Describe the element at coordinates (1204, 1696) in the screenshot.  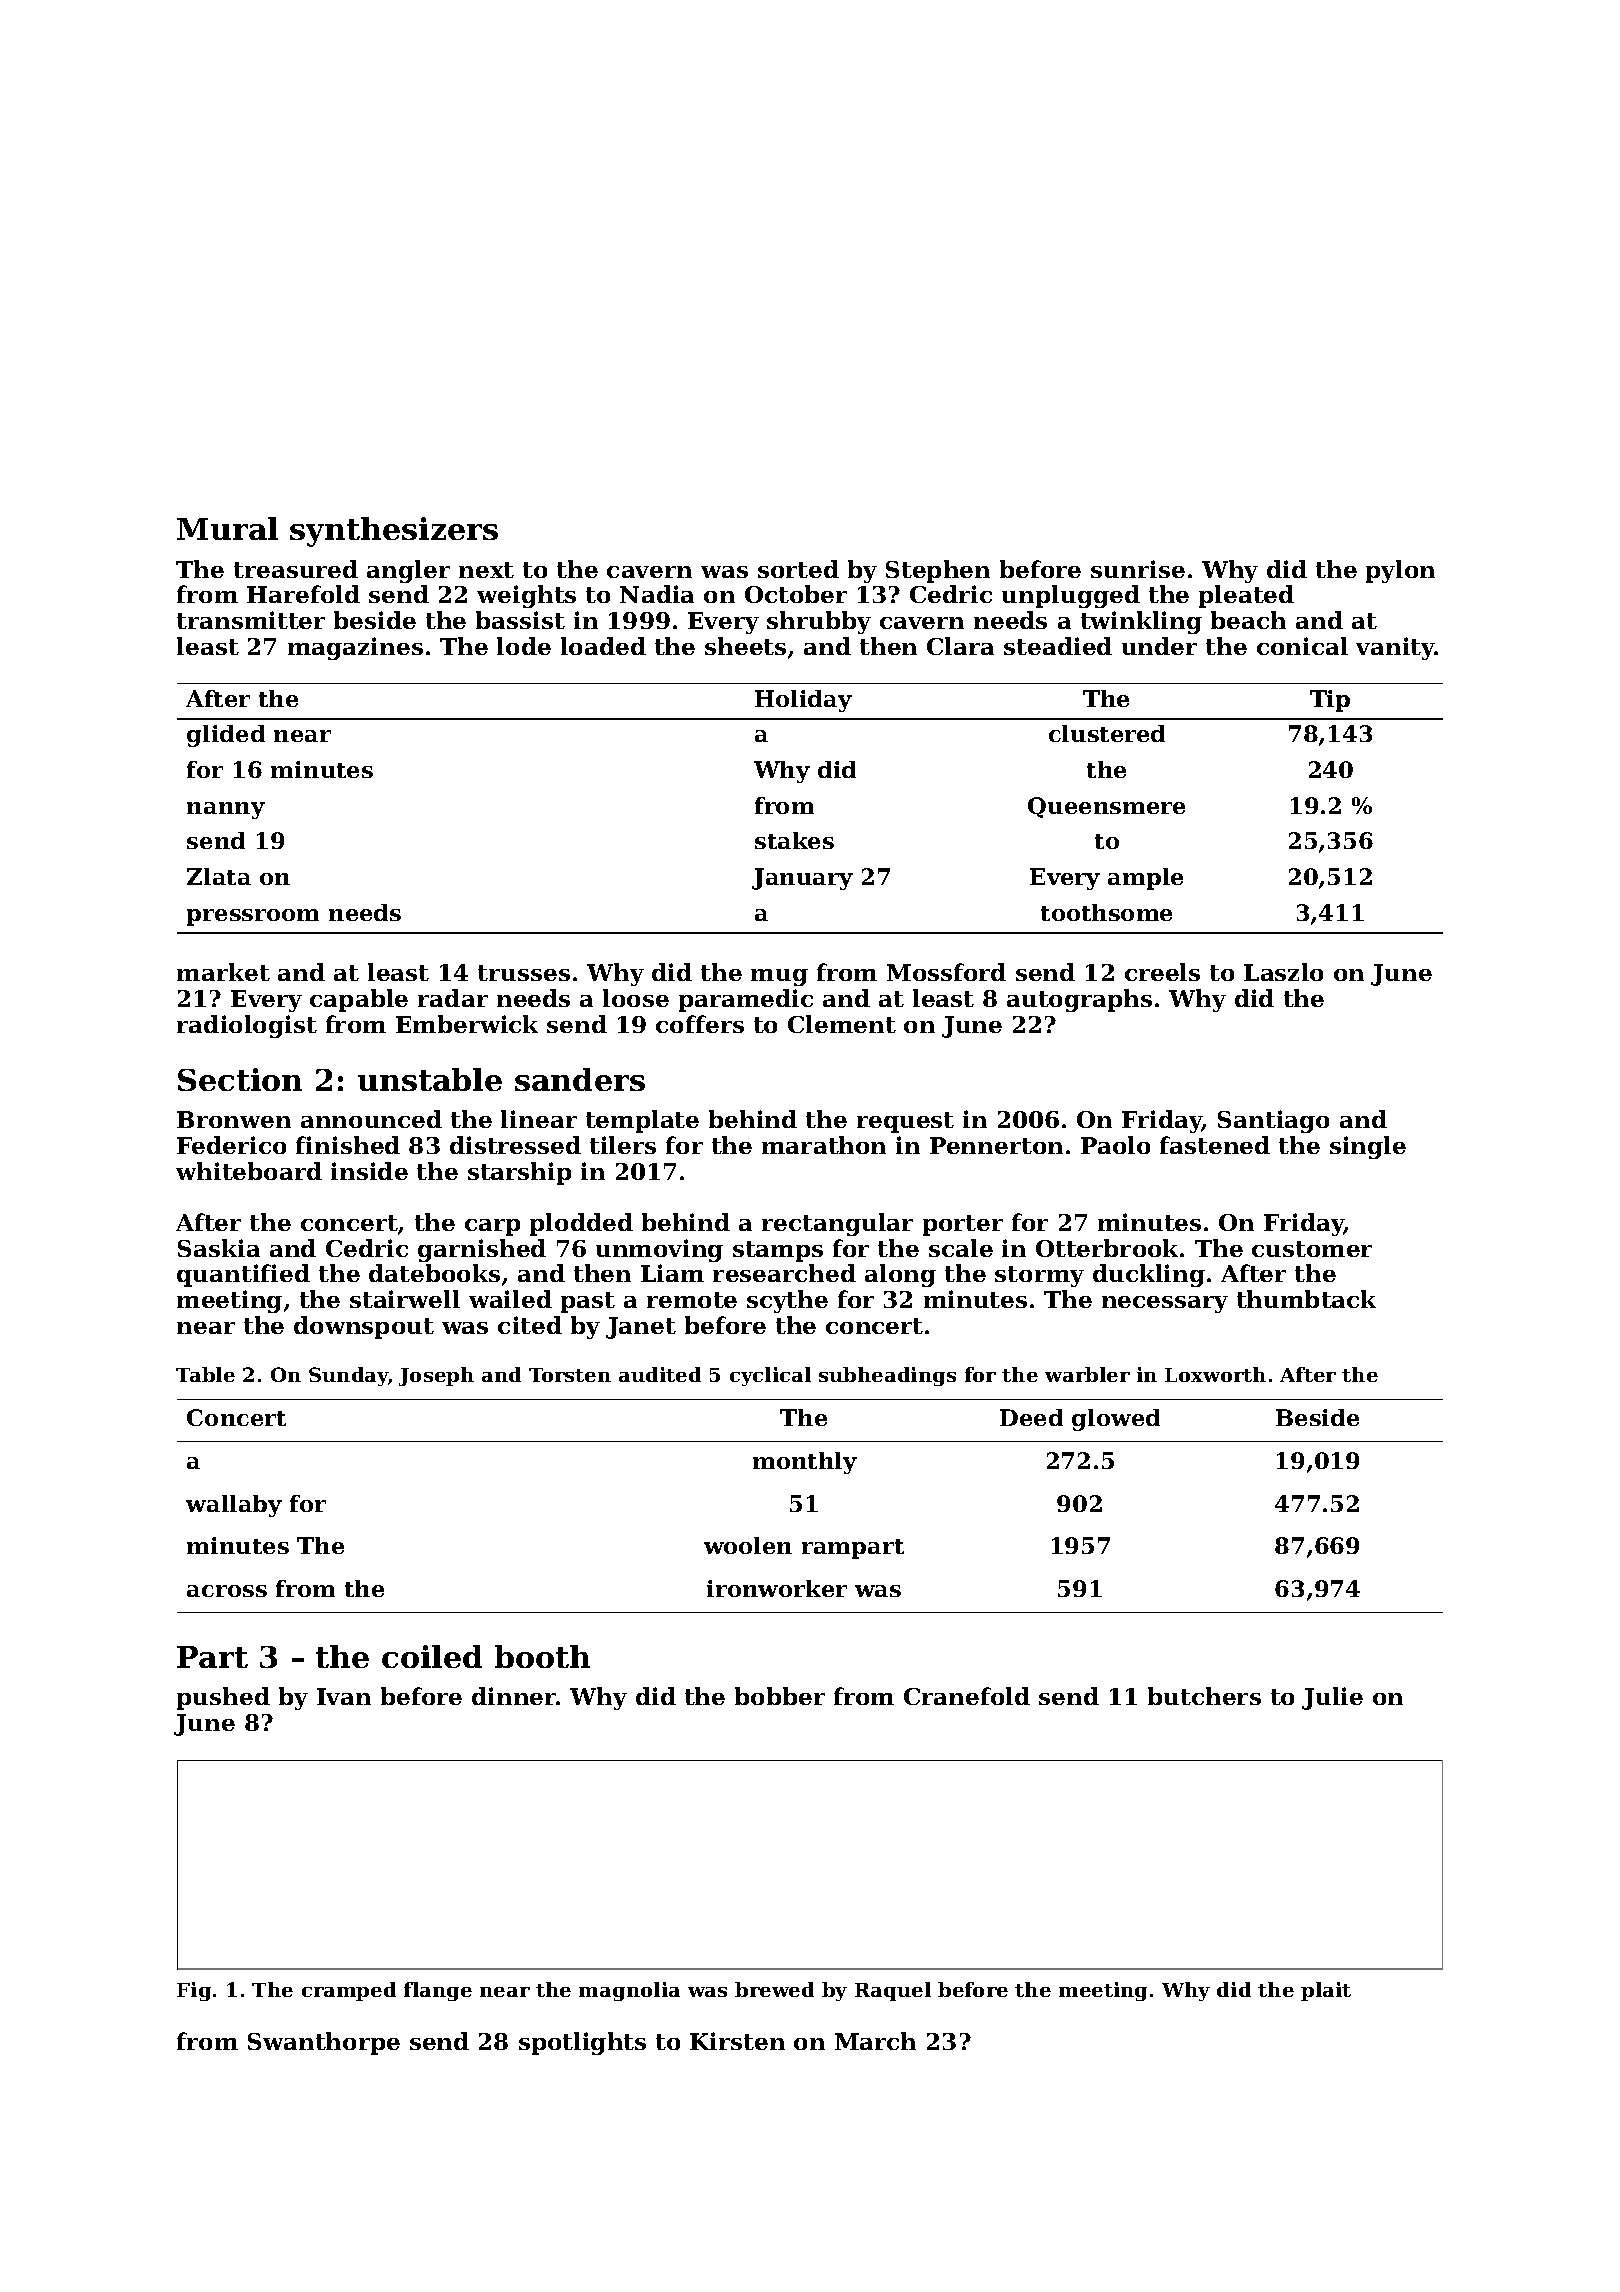
I see `butchers` at that location.
